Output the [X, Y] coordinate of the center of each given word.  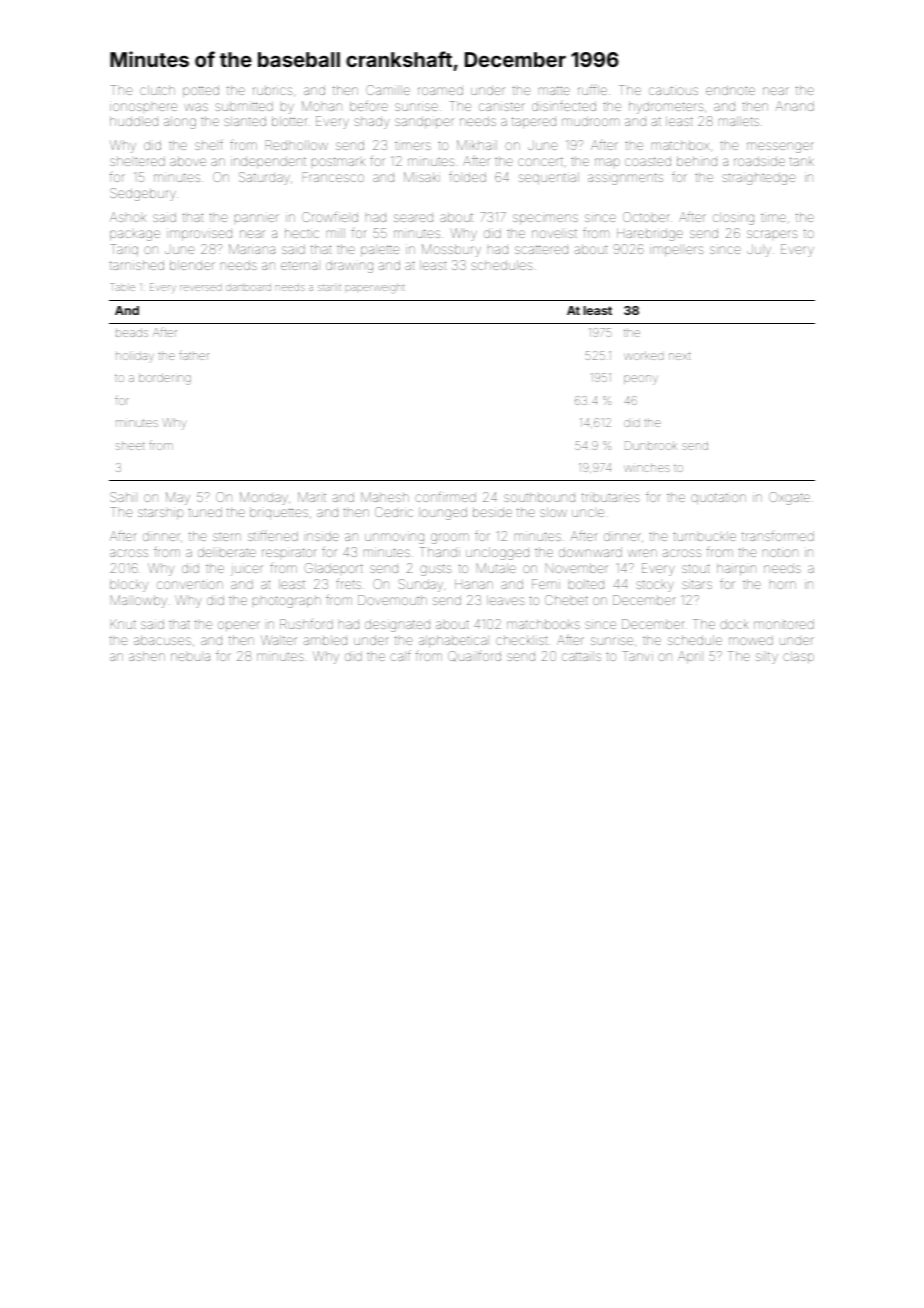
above [188, 161]
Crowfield [330, 217]
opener [239, 626]
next [680, 356]
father [194, 355]
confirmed [445, 497]
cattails [581, 656]
